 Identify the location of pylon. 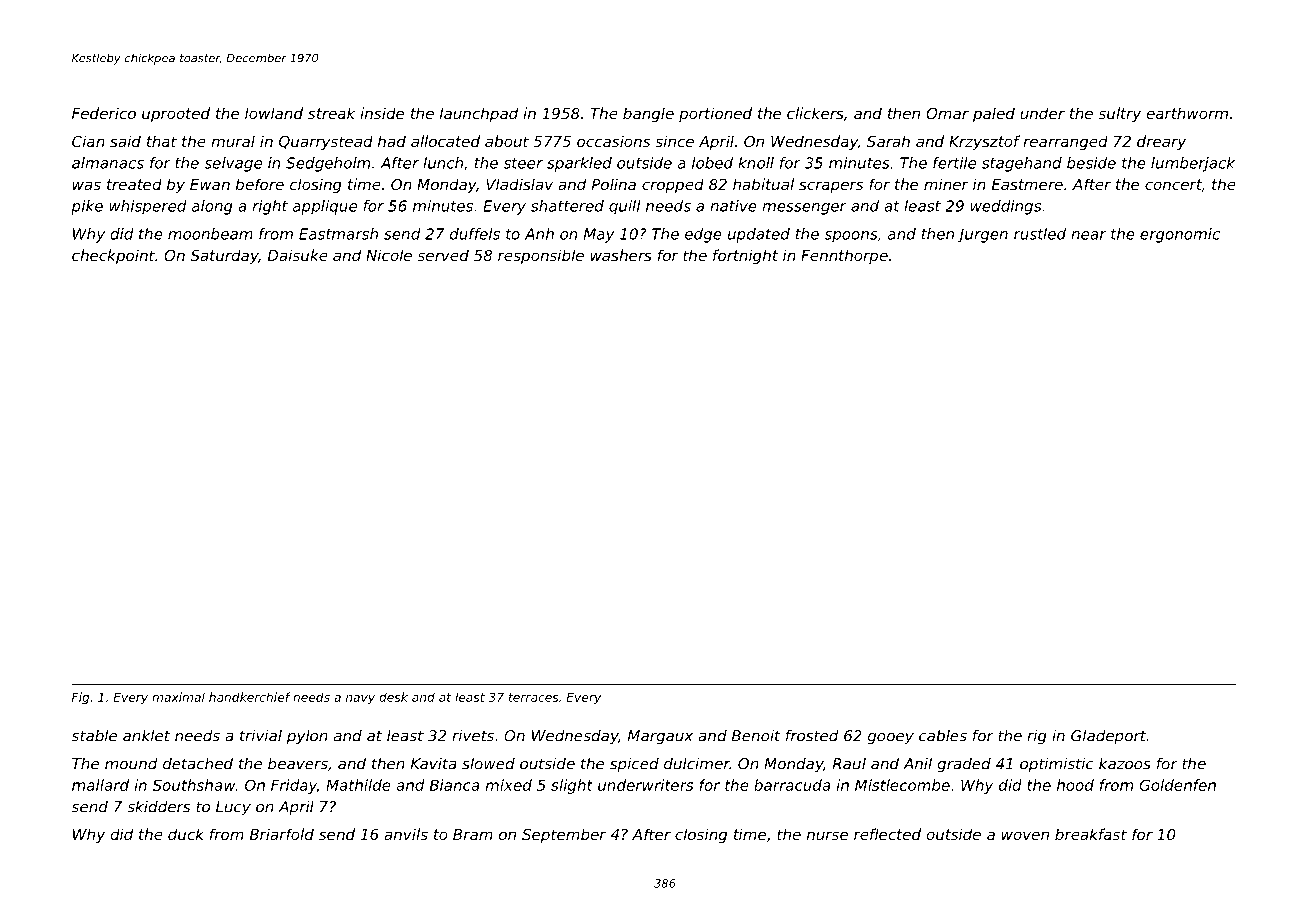
(307, 737).
